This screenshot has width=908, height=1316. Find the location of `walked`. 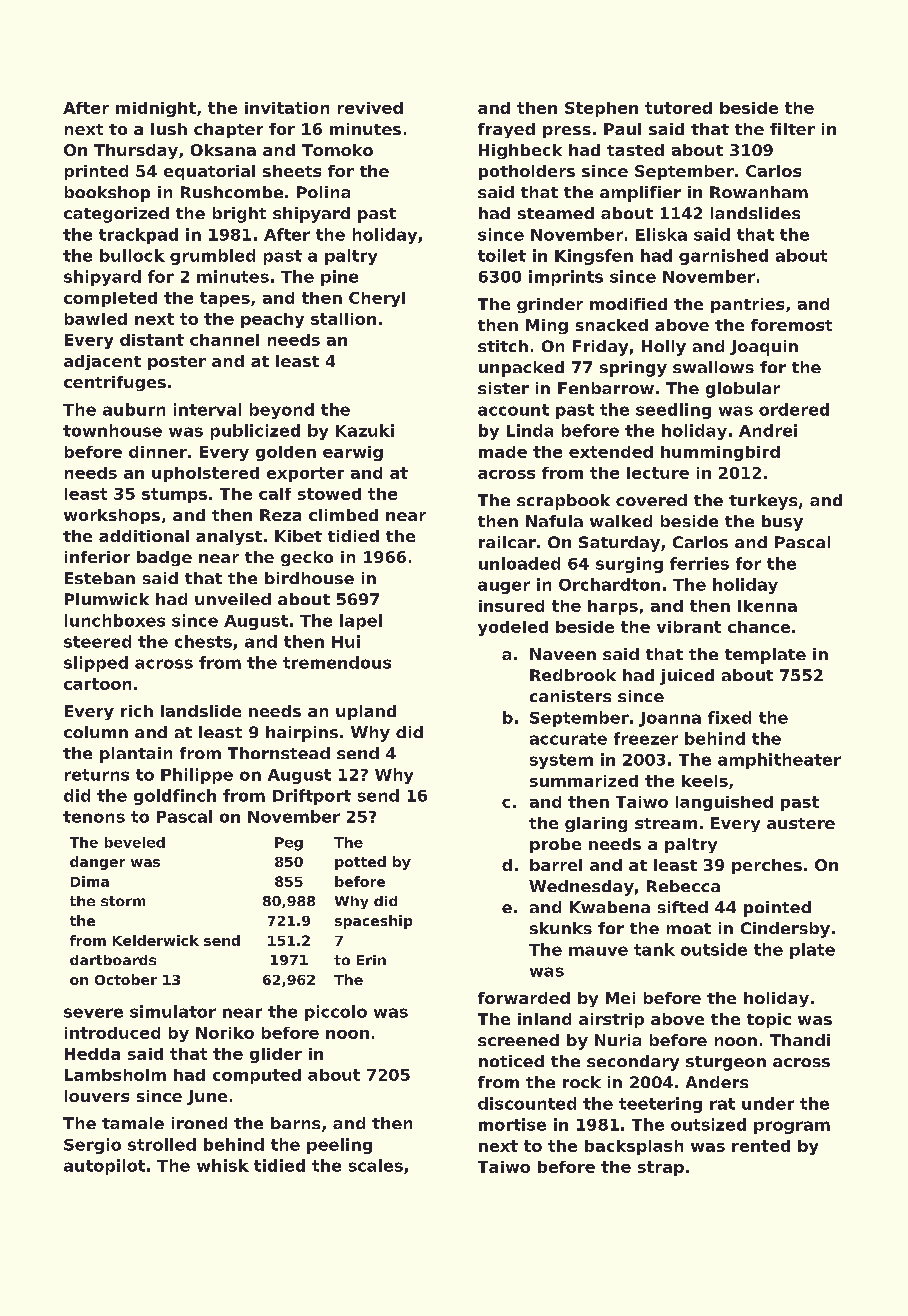

walked is located at coordinates (621, 521).
